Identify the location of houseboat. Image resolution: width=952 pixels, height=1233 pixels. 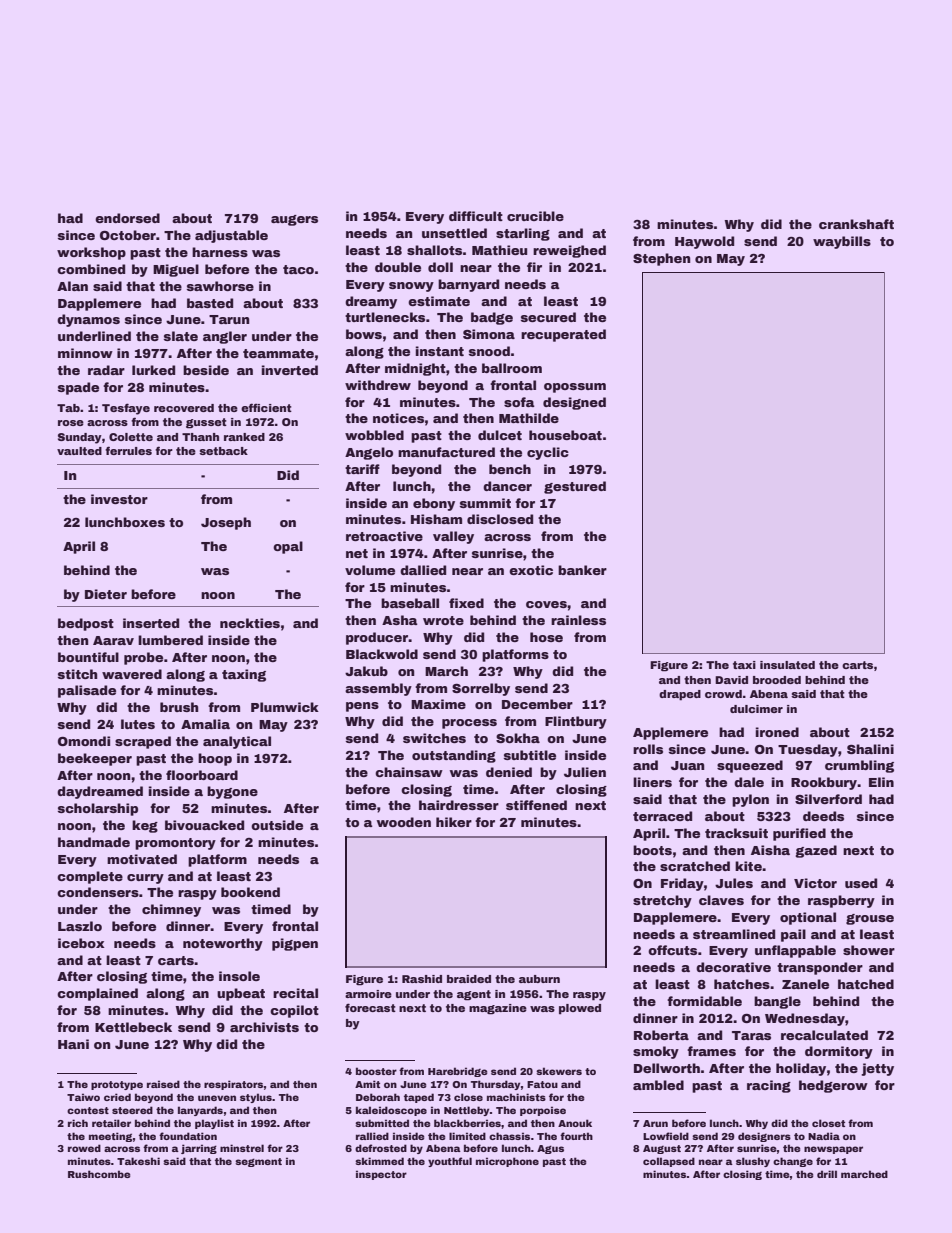
(565, 435).
